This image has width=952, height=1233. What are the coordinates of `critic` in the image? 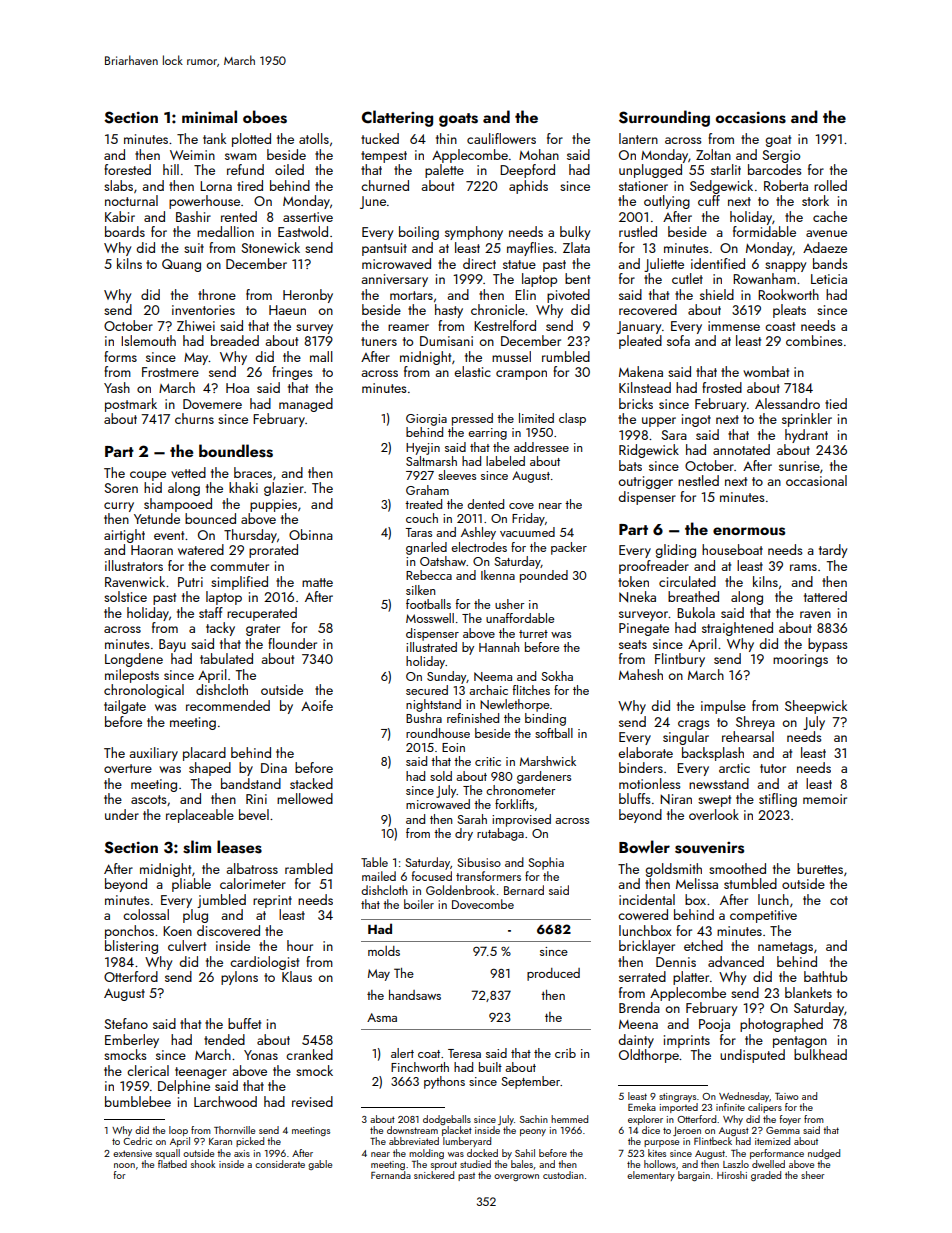 It's located at (488, 761).
